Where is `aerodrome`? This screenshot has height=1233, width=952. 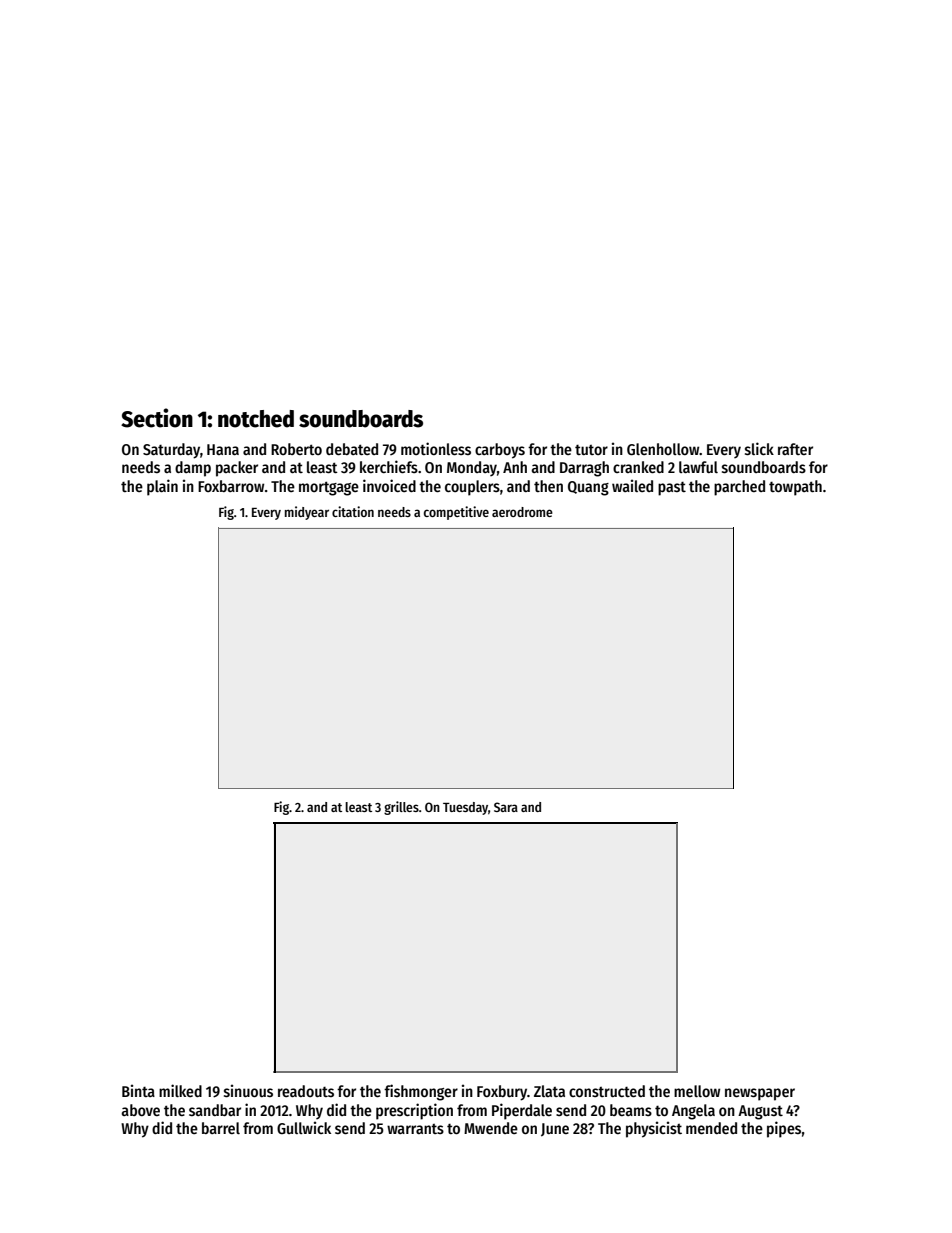
aerodrome is located at coordinates (522, 512).
